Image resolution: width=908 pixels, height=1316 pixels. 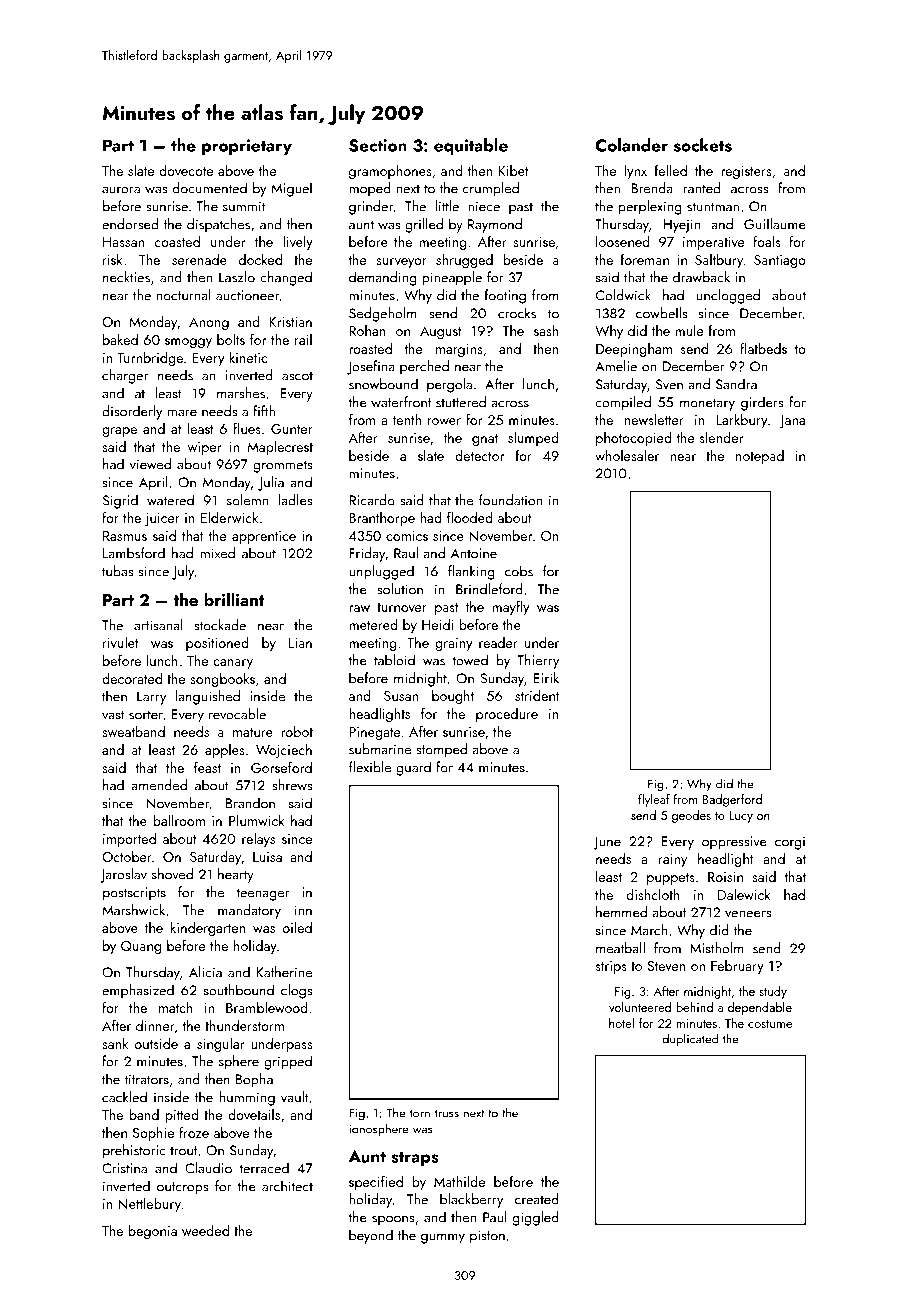 What do you see at coordinates (763, 348) in the image?
I see `flatbeds` at bounding box center [763, 348].
